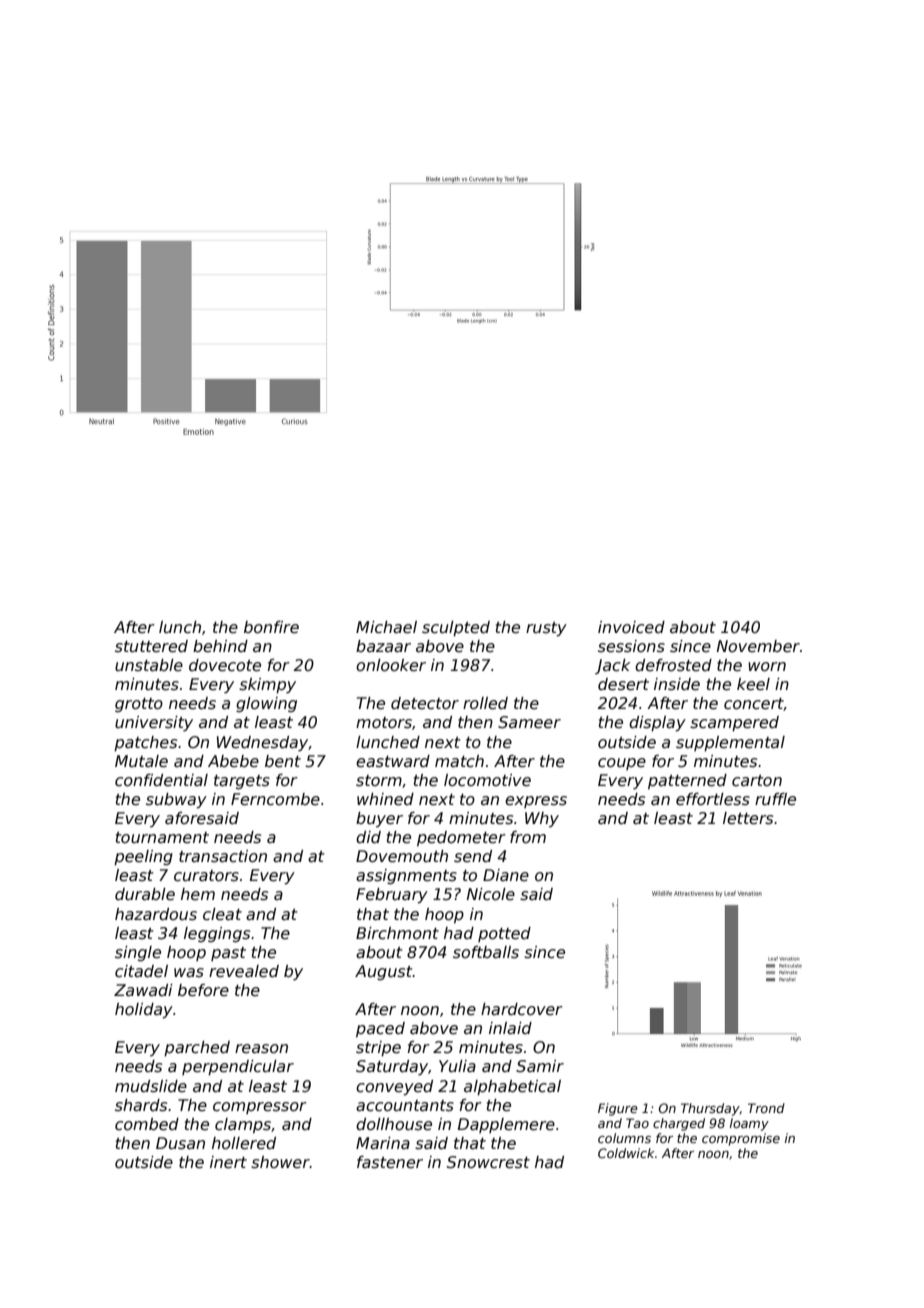 Image resolution: width=924 pixels, height=1308 pixels. What do you see at coordinates (631, 627) in the image?
I see `invoiced` at bounding box center [631, 627].
